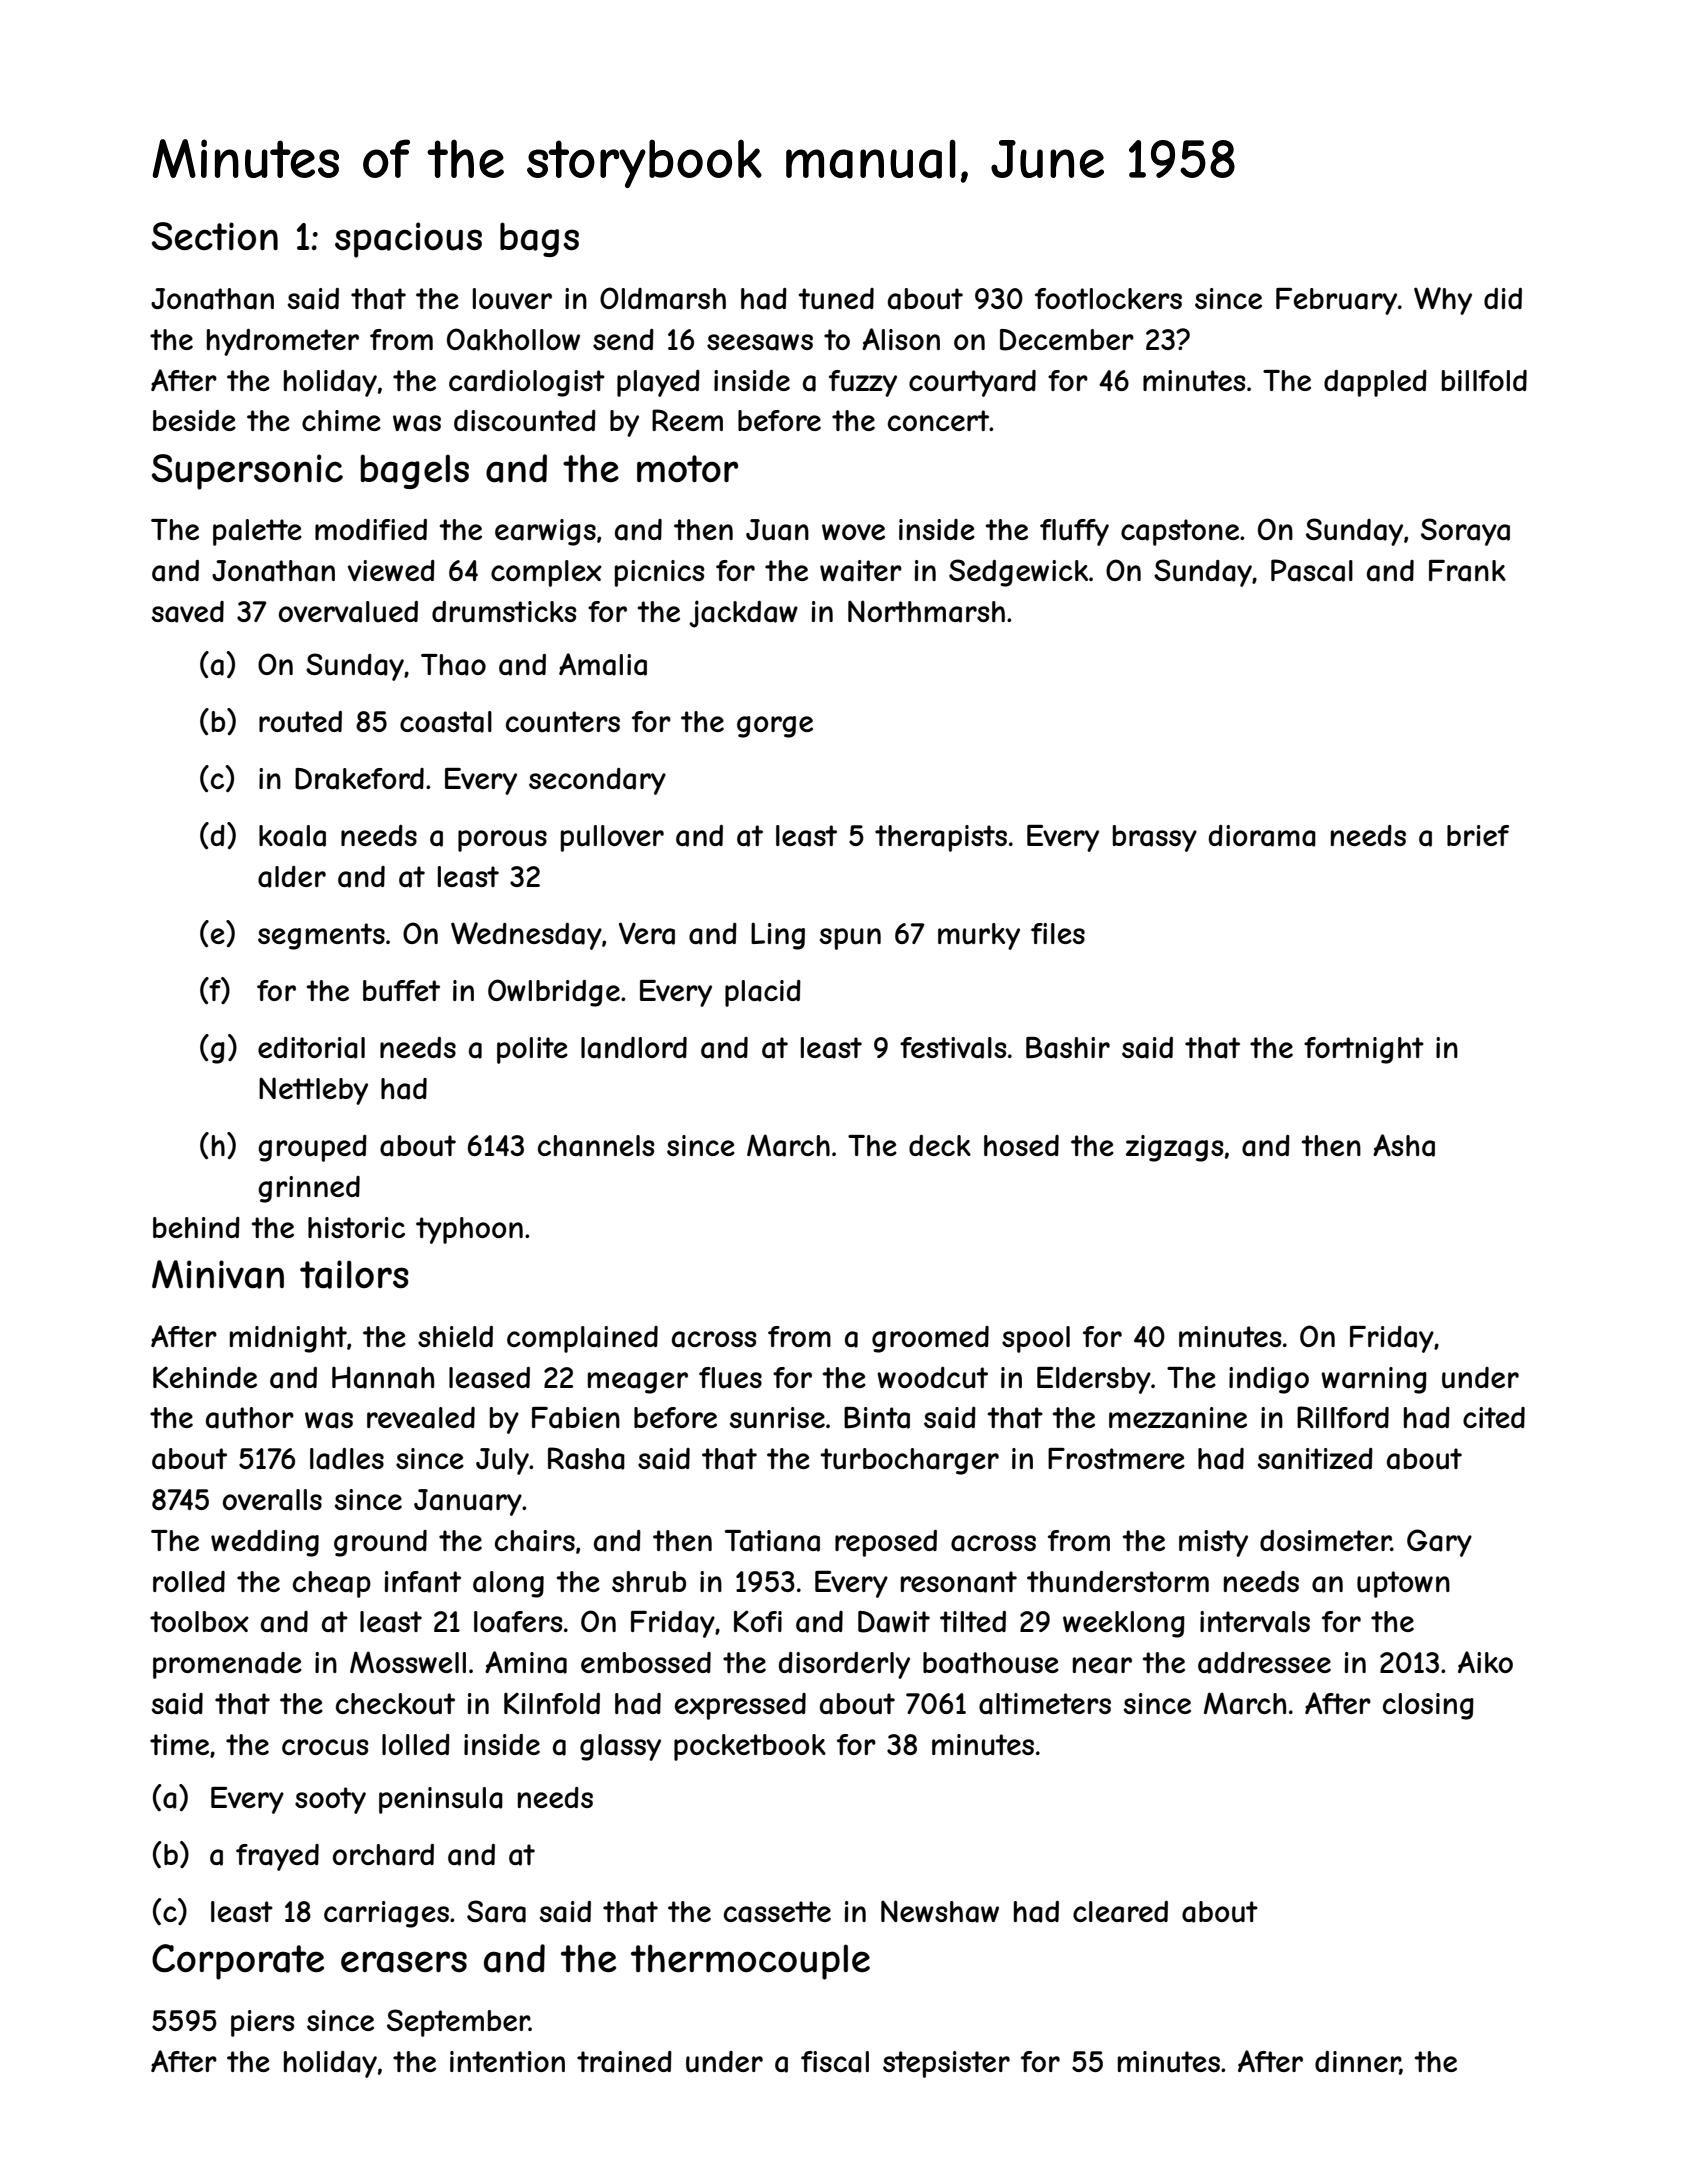 The width and height of the image is (1683, 2178). I want to click on spacious, so click(408, 240).
